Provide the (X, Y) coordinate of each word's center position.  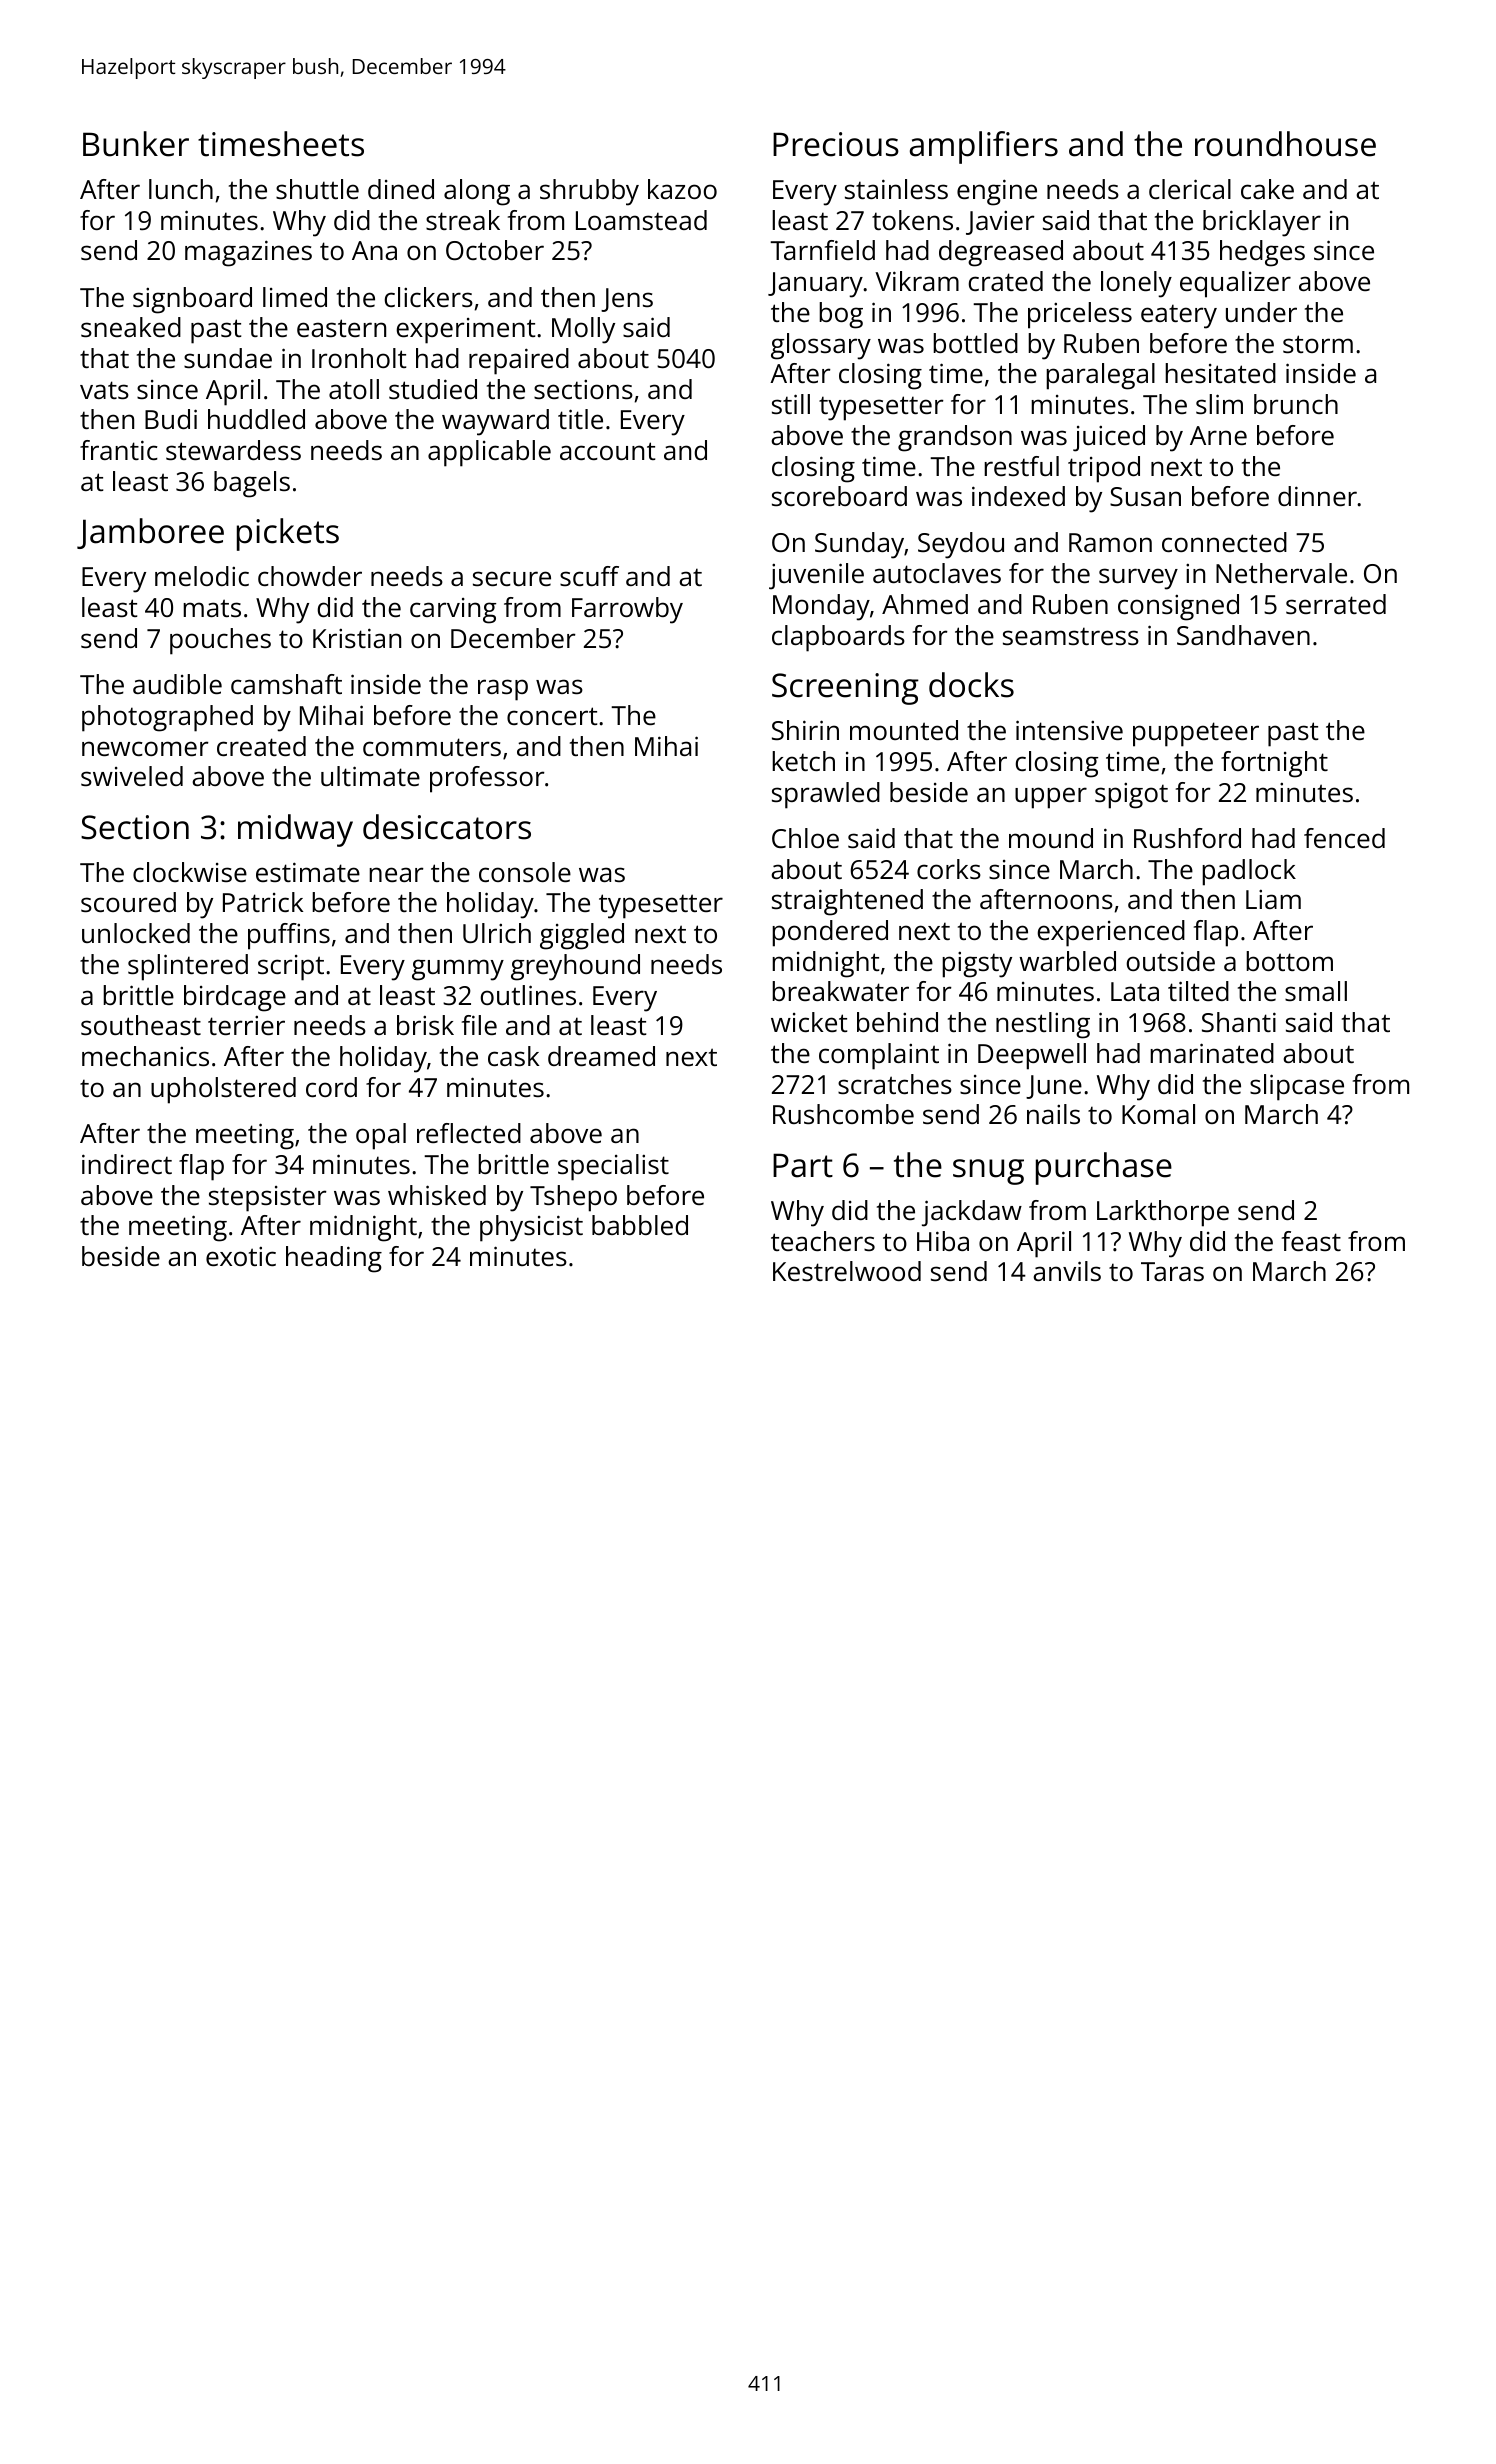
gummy (458, 970)
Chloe (805, 838)
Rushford (1187, 838)
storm (1318, 344)
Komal (1158, 1114)
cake (1267, 189)
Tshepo (573, 1198)
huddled (256, 419)
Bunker (136, 144)
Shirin (805, 730)
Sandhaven (1243, 635)
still (791, 404)
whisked (437, 1195)
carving (453, 611)
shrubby (589, 192)
